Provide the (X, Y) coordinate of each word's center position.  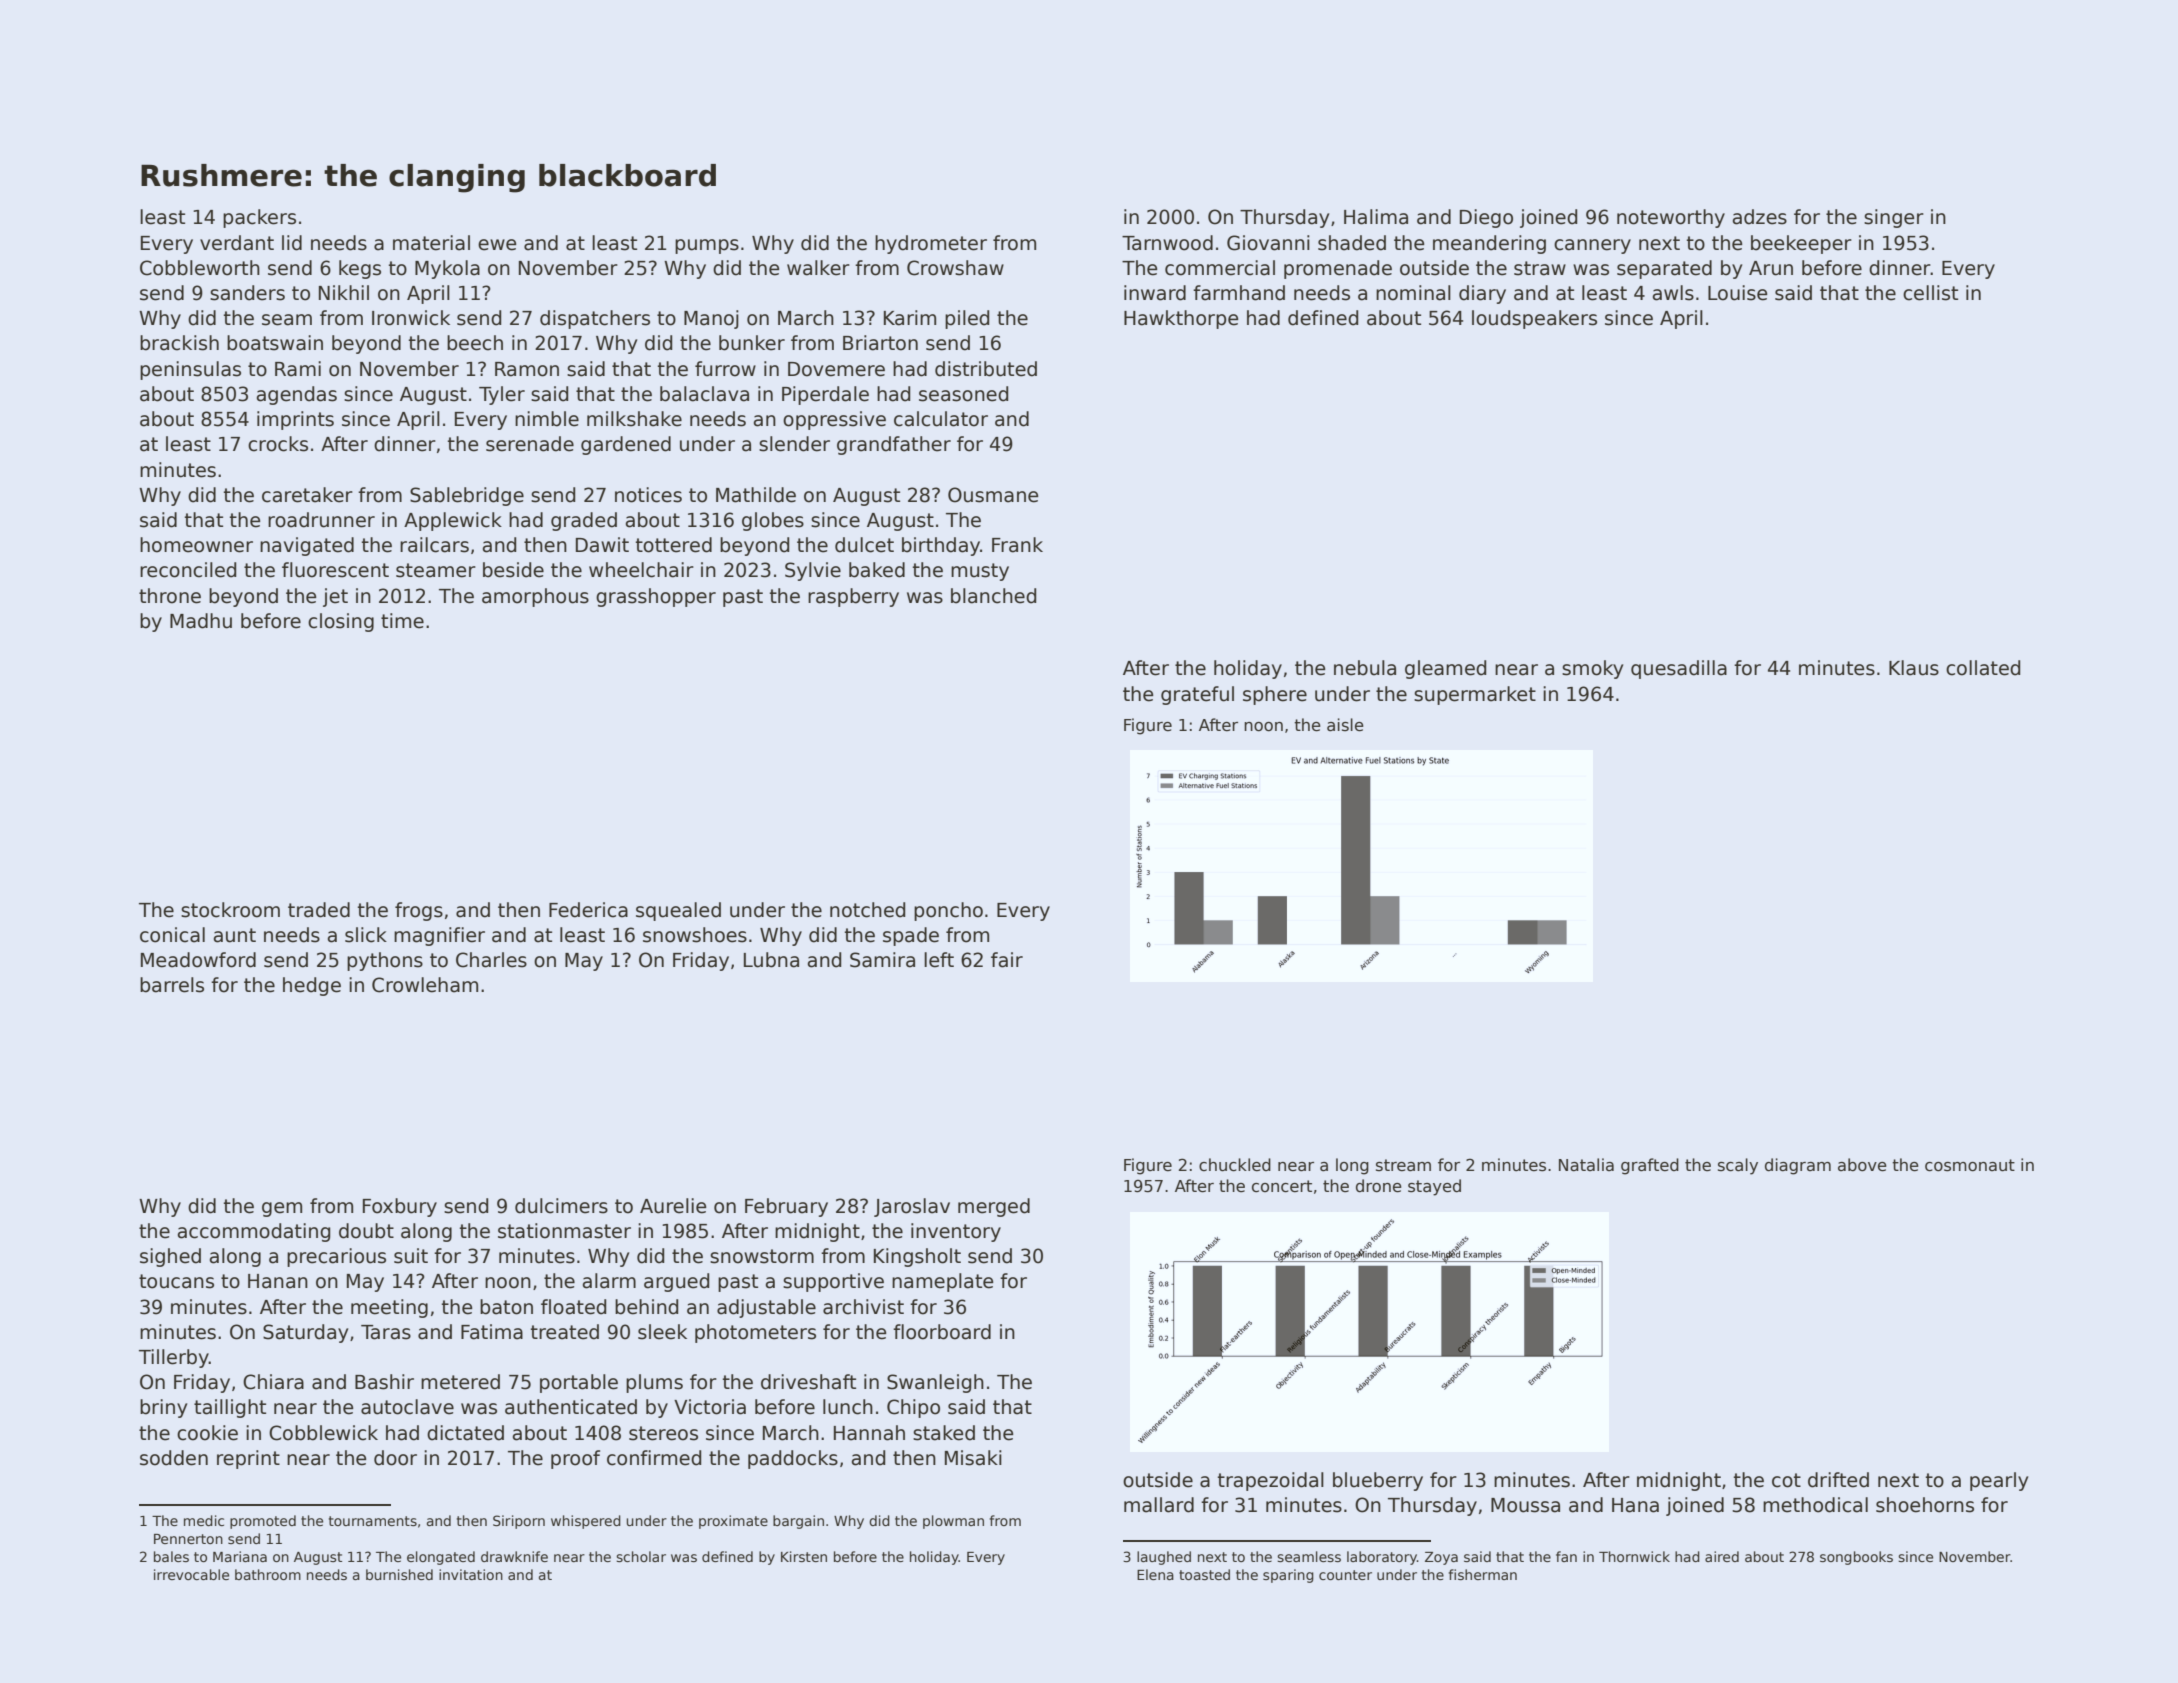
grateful (1197, 695)
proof (575, 1459)
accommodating (254, 1232)
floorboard (942, 1332)
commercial (1220, 268)
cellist (1930, 293)
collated (1983, 668)
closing (341, 622)
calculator (941, 419)
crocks (278, 444)
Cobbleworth (200, 268)
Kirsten (804, 1556)
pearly (1999, 1481)
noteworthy (1671, 218)
